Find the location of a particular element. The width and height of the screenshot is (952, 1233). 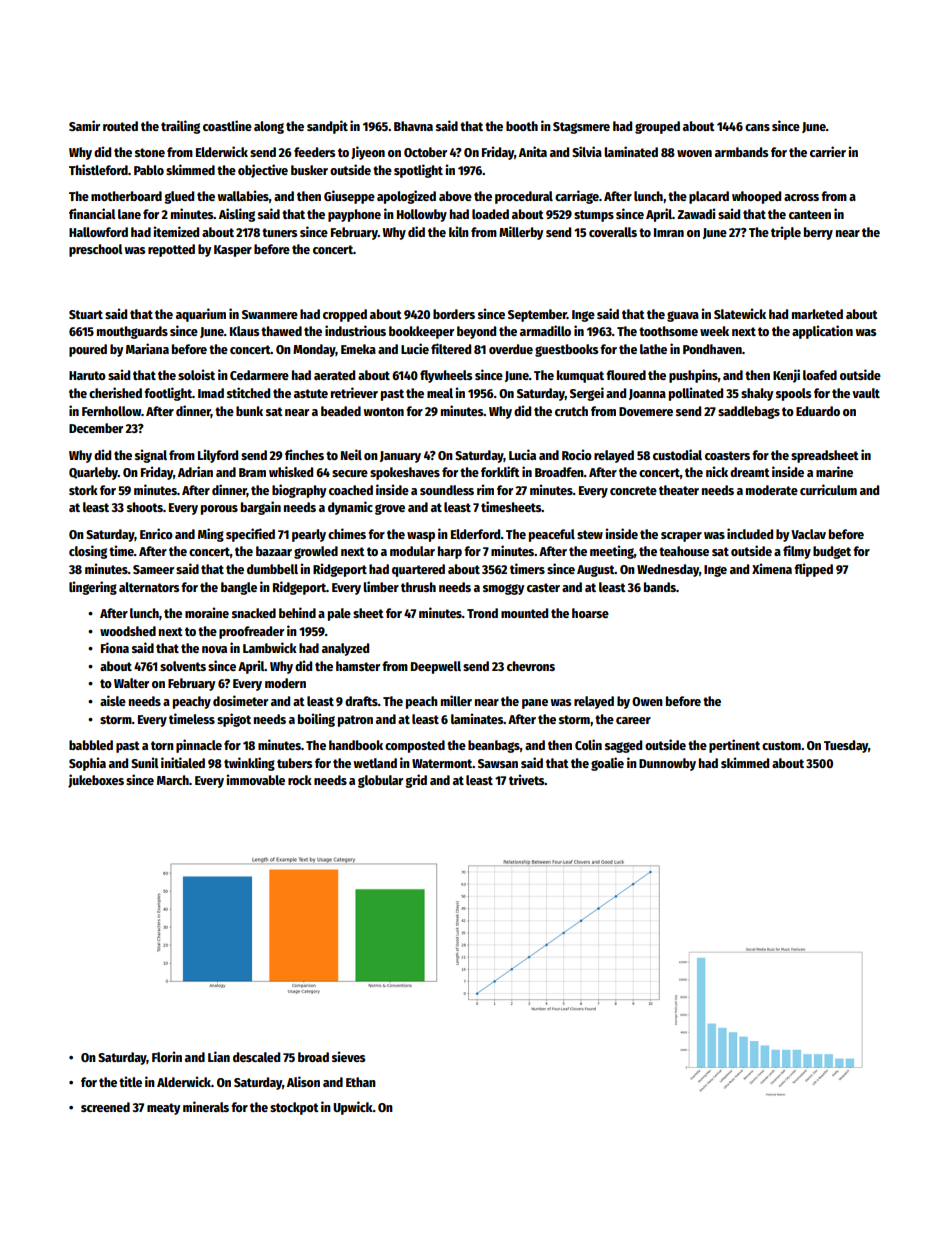

Florin is located at coordinates (167, 1056).
